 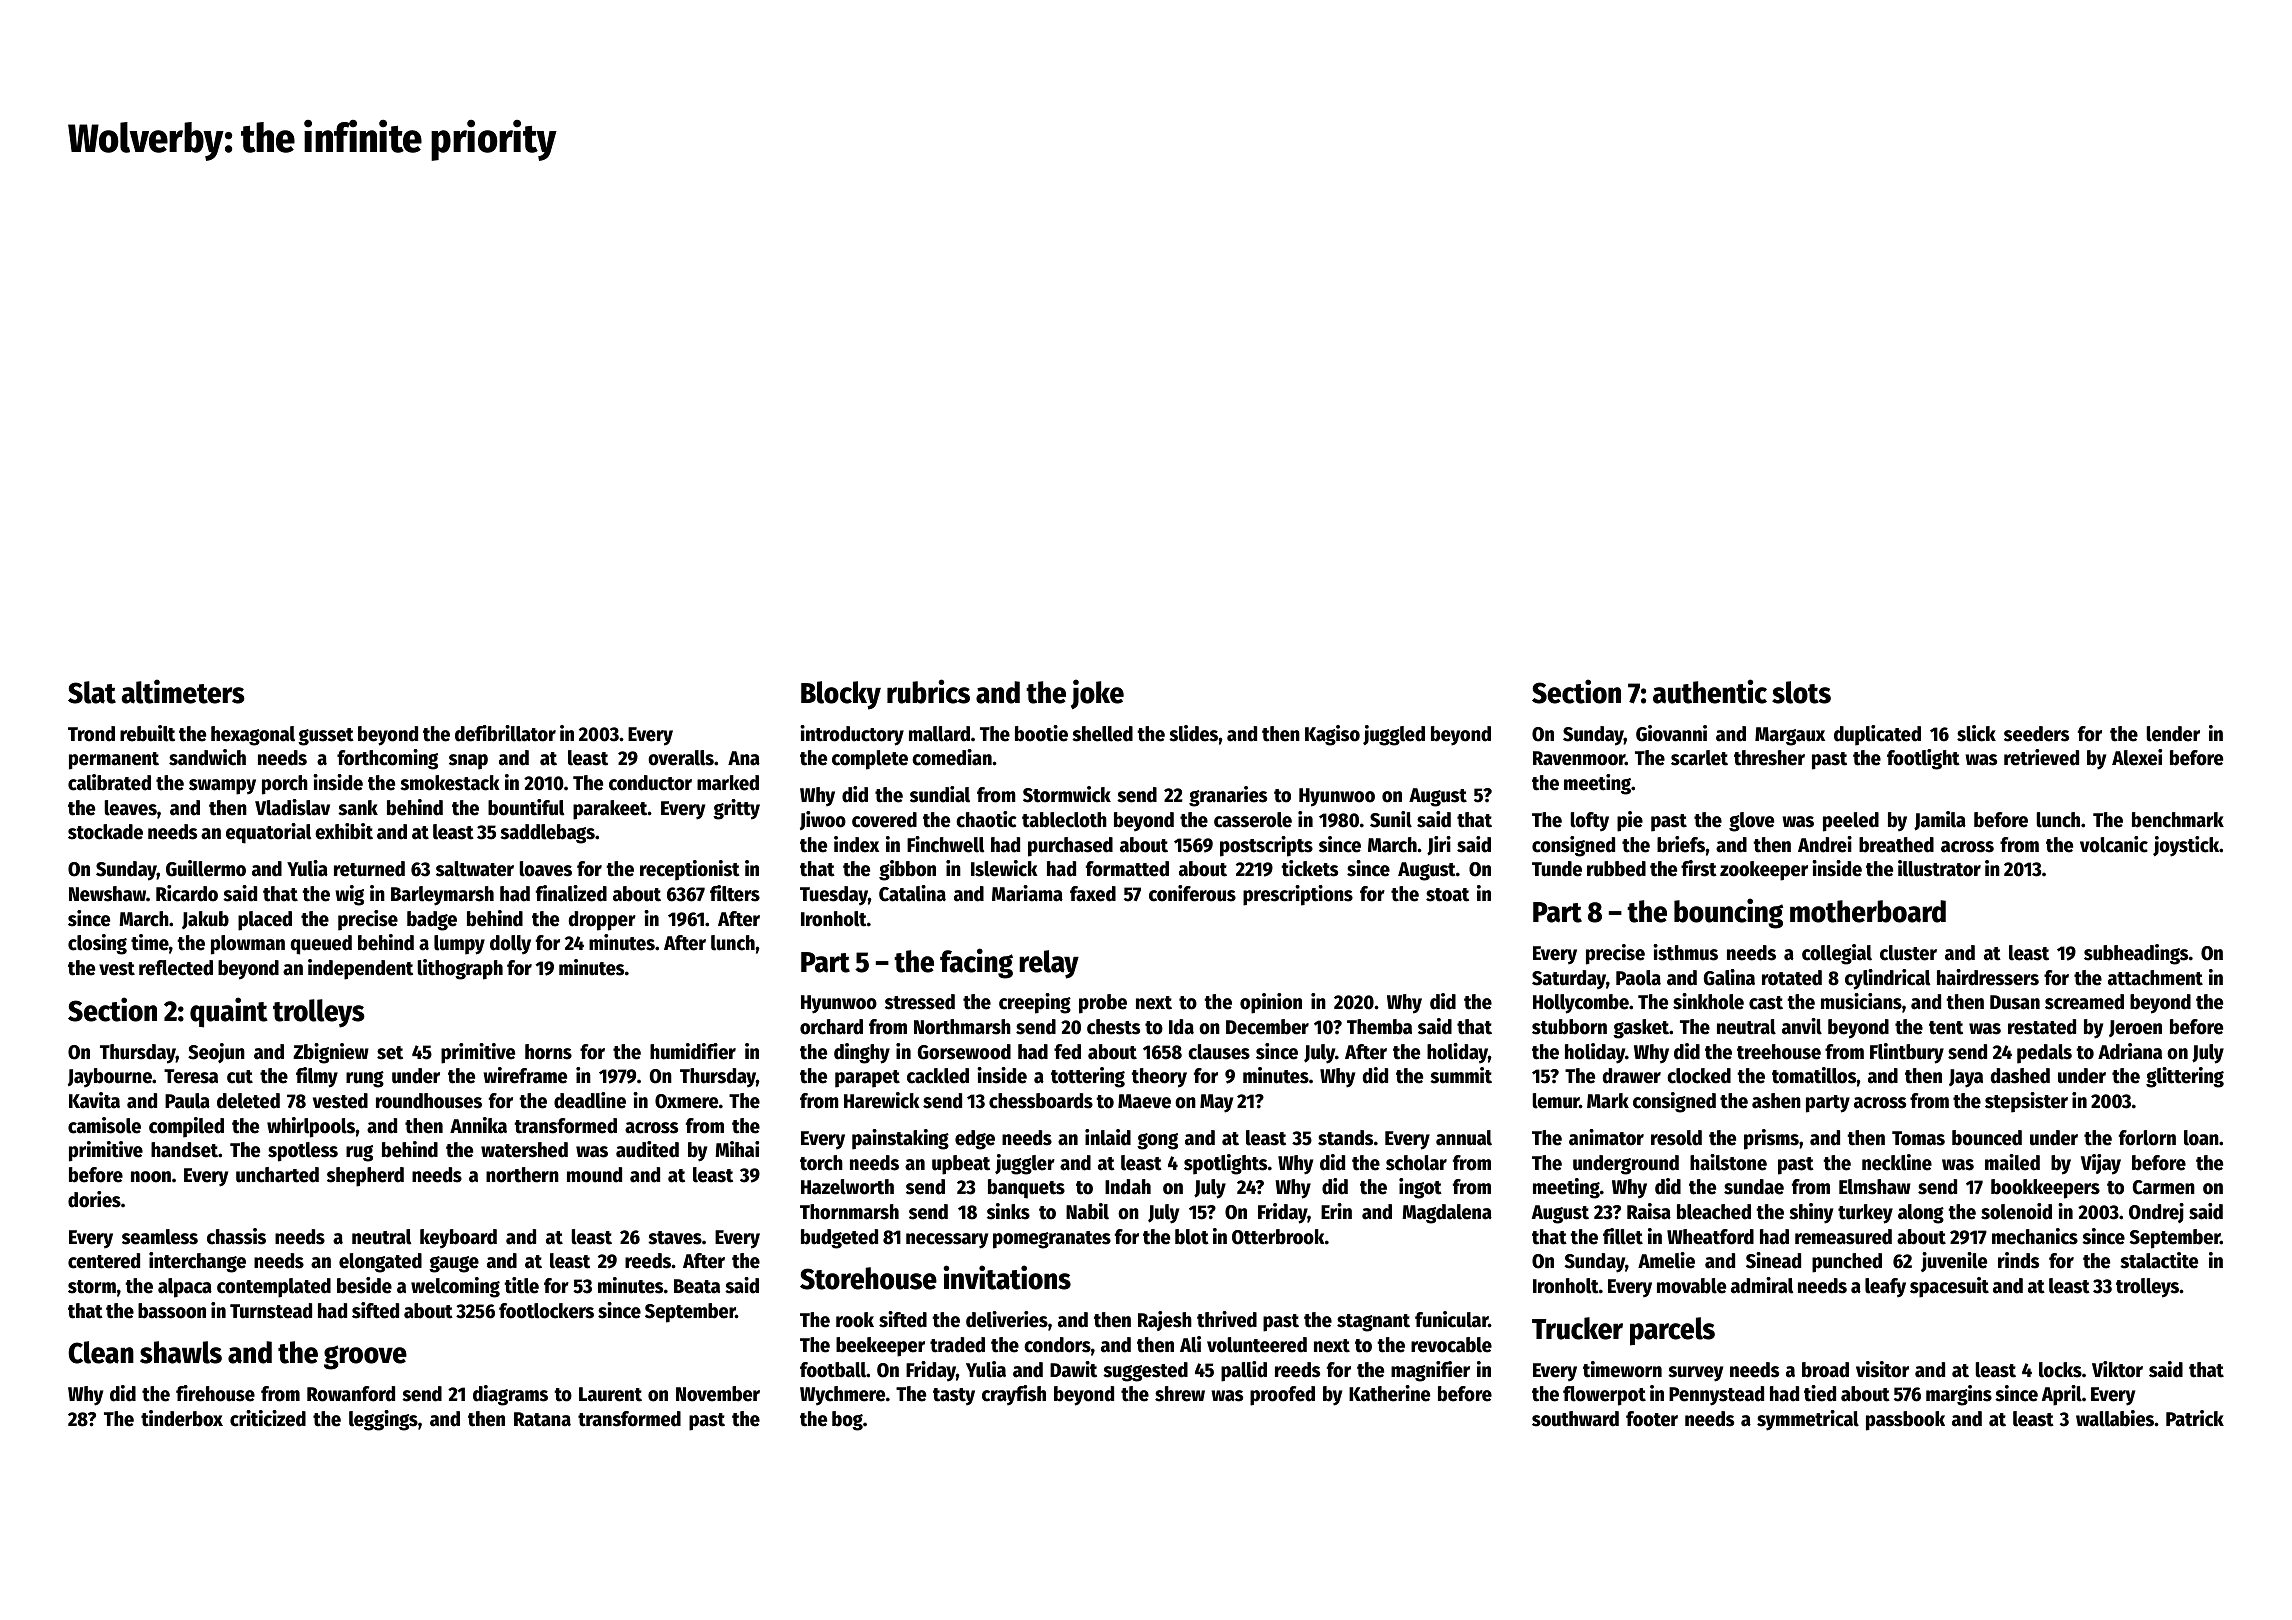 I want to click on lemur, so click(x=1556, y=1101).
